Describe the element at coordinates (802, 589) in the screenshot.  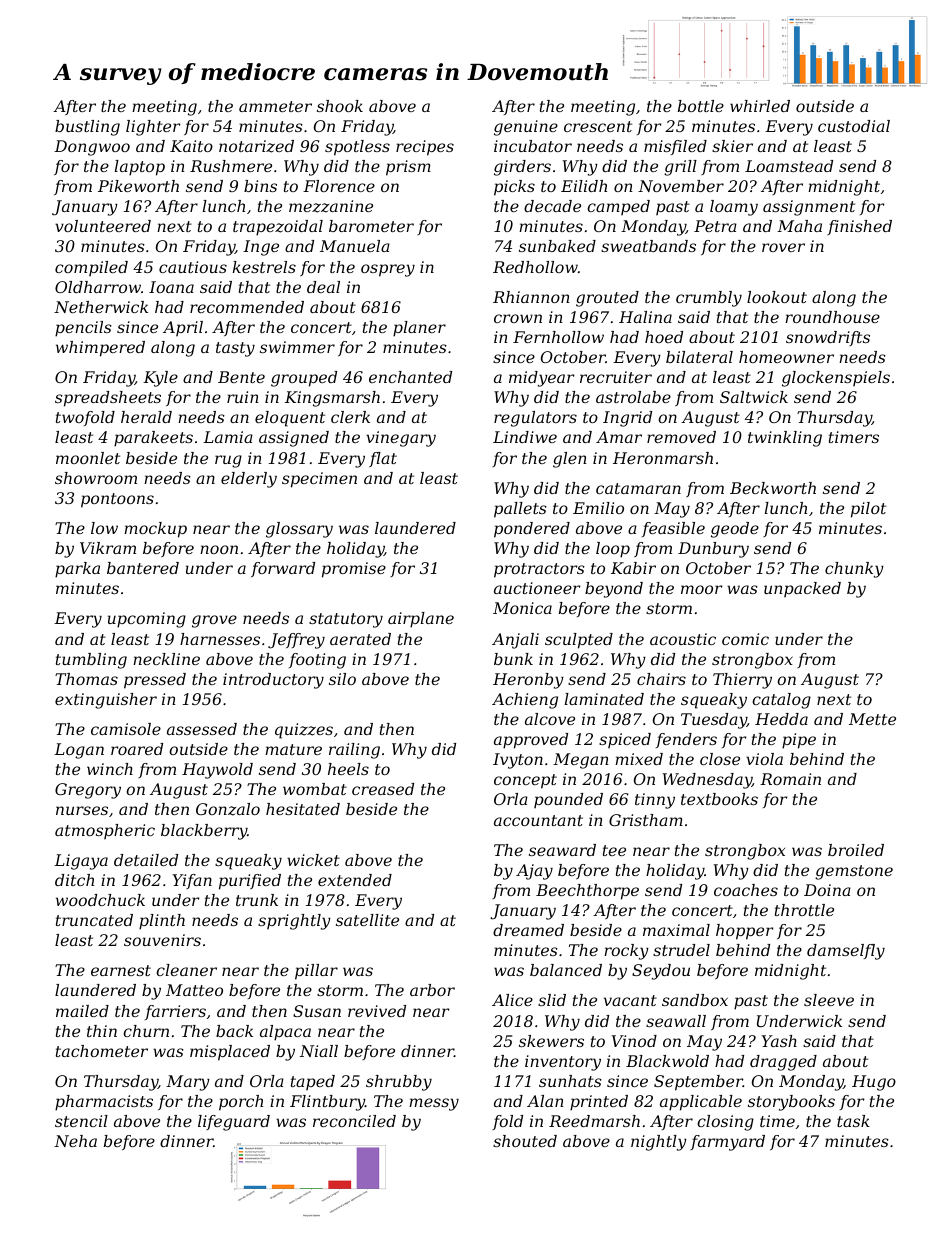
I see `unpacked` at that location.
